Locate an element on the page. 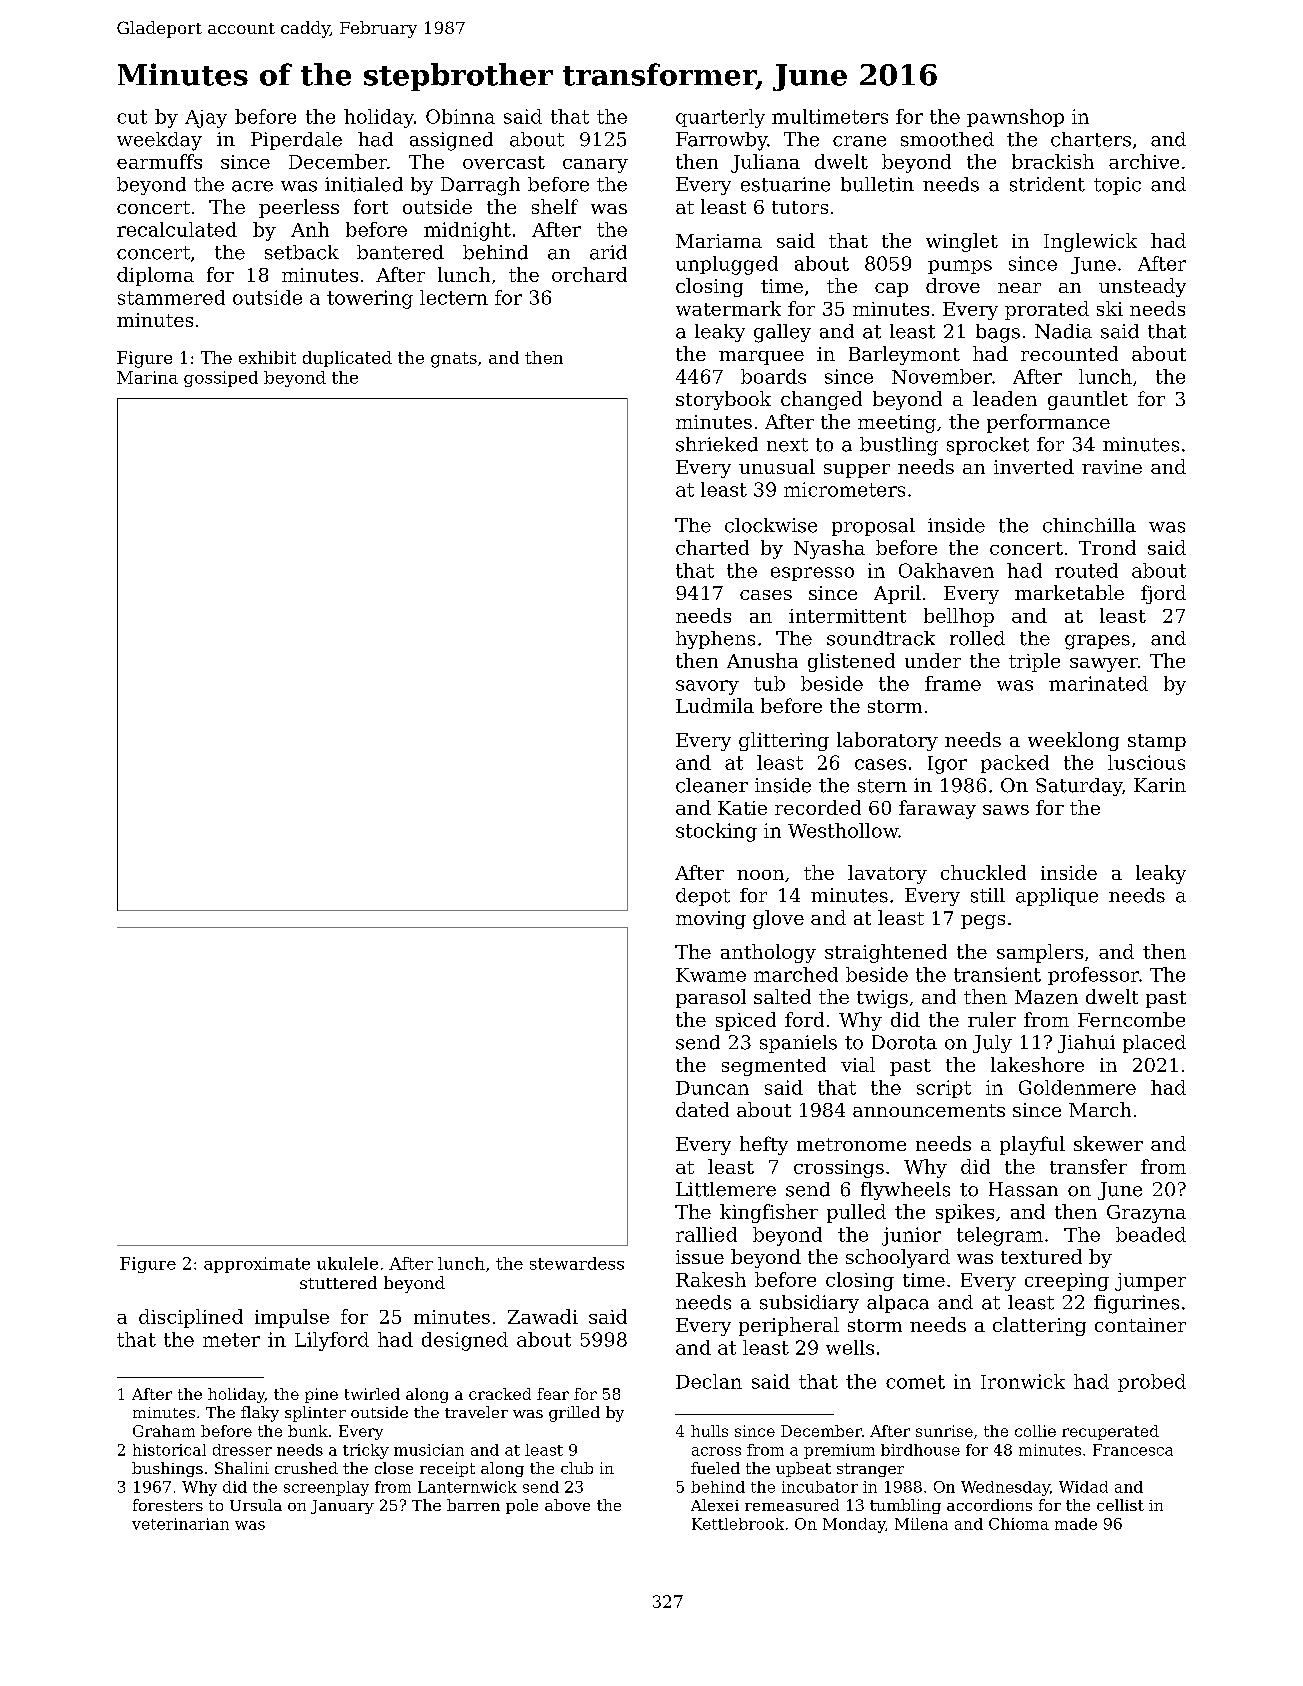 The image size is (1303, 1686). Ferncombe is located at coordinates (1131, 1019).
